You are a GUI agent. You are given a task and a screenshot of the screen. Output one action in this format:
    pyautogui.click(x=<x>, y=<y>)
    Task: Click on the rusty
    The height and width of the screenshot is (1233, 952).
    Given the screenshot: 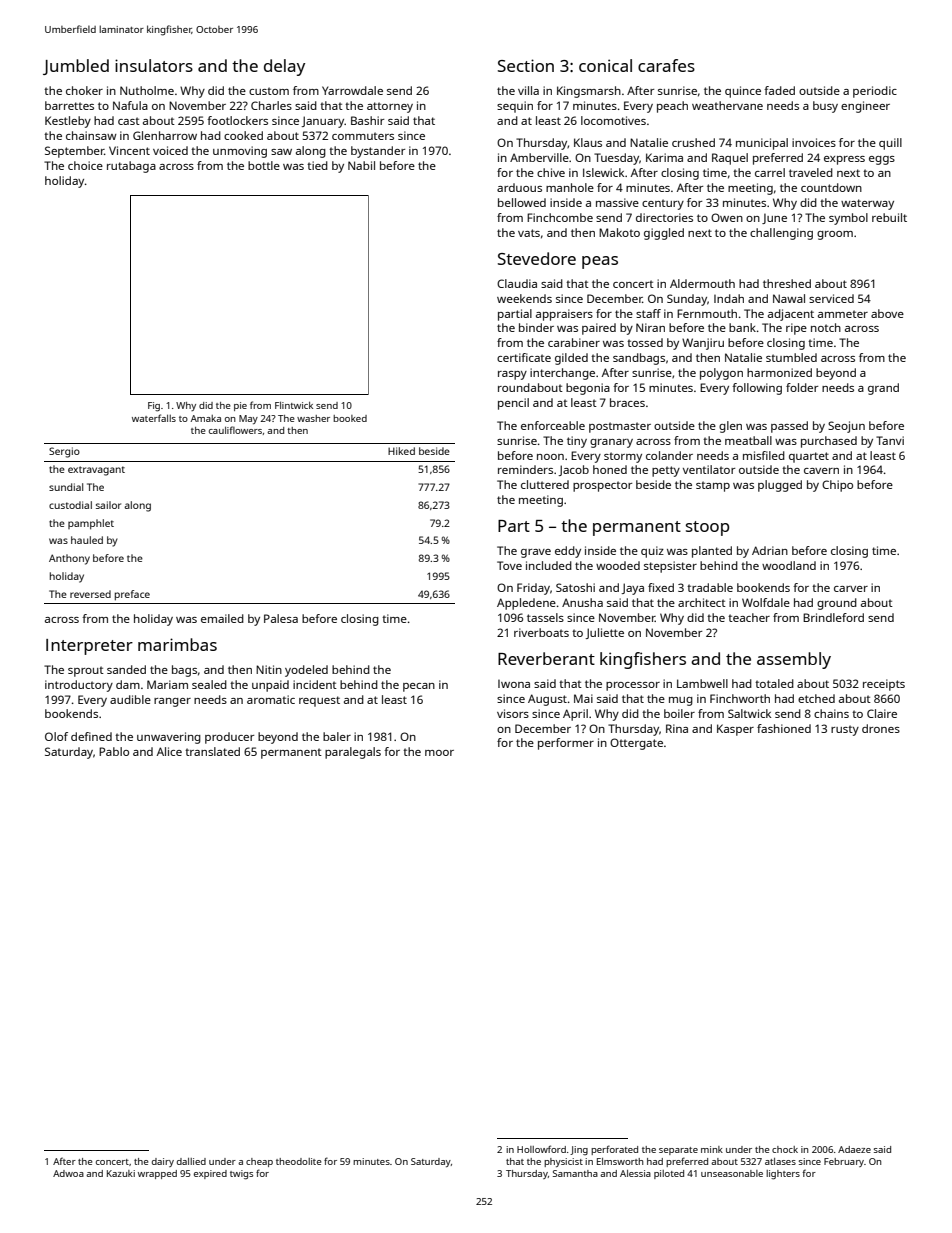 What is the action you would take?
    pyautogui.click(x=845, y=730)
